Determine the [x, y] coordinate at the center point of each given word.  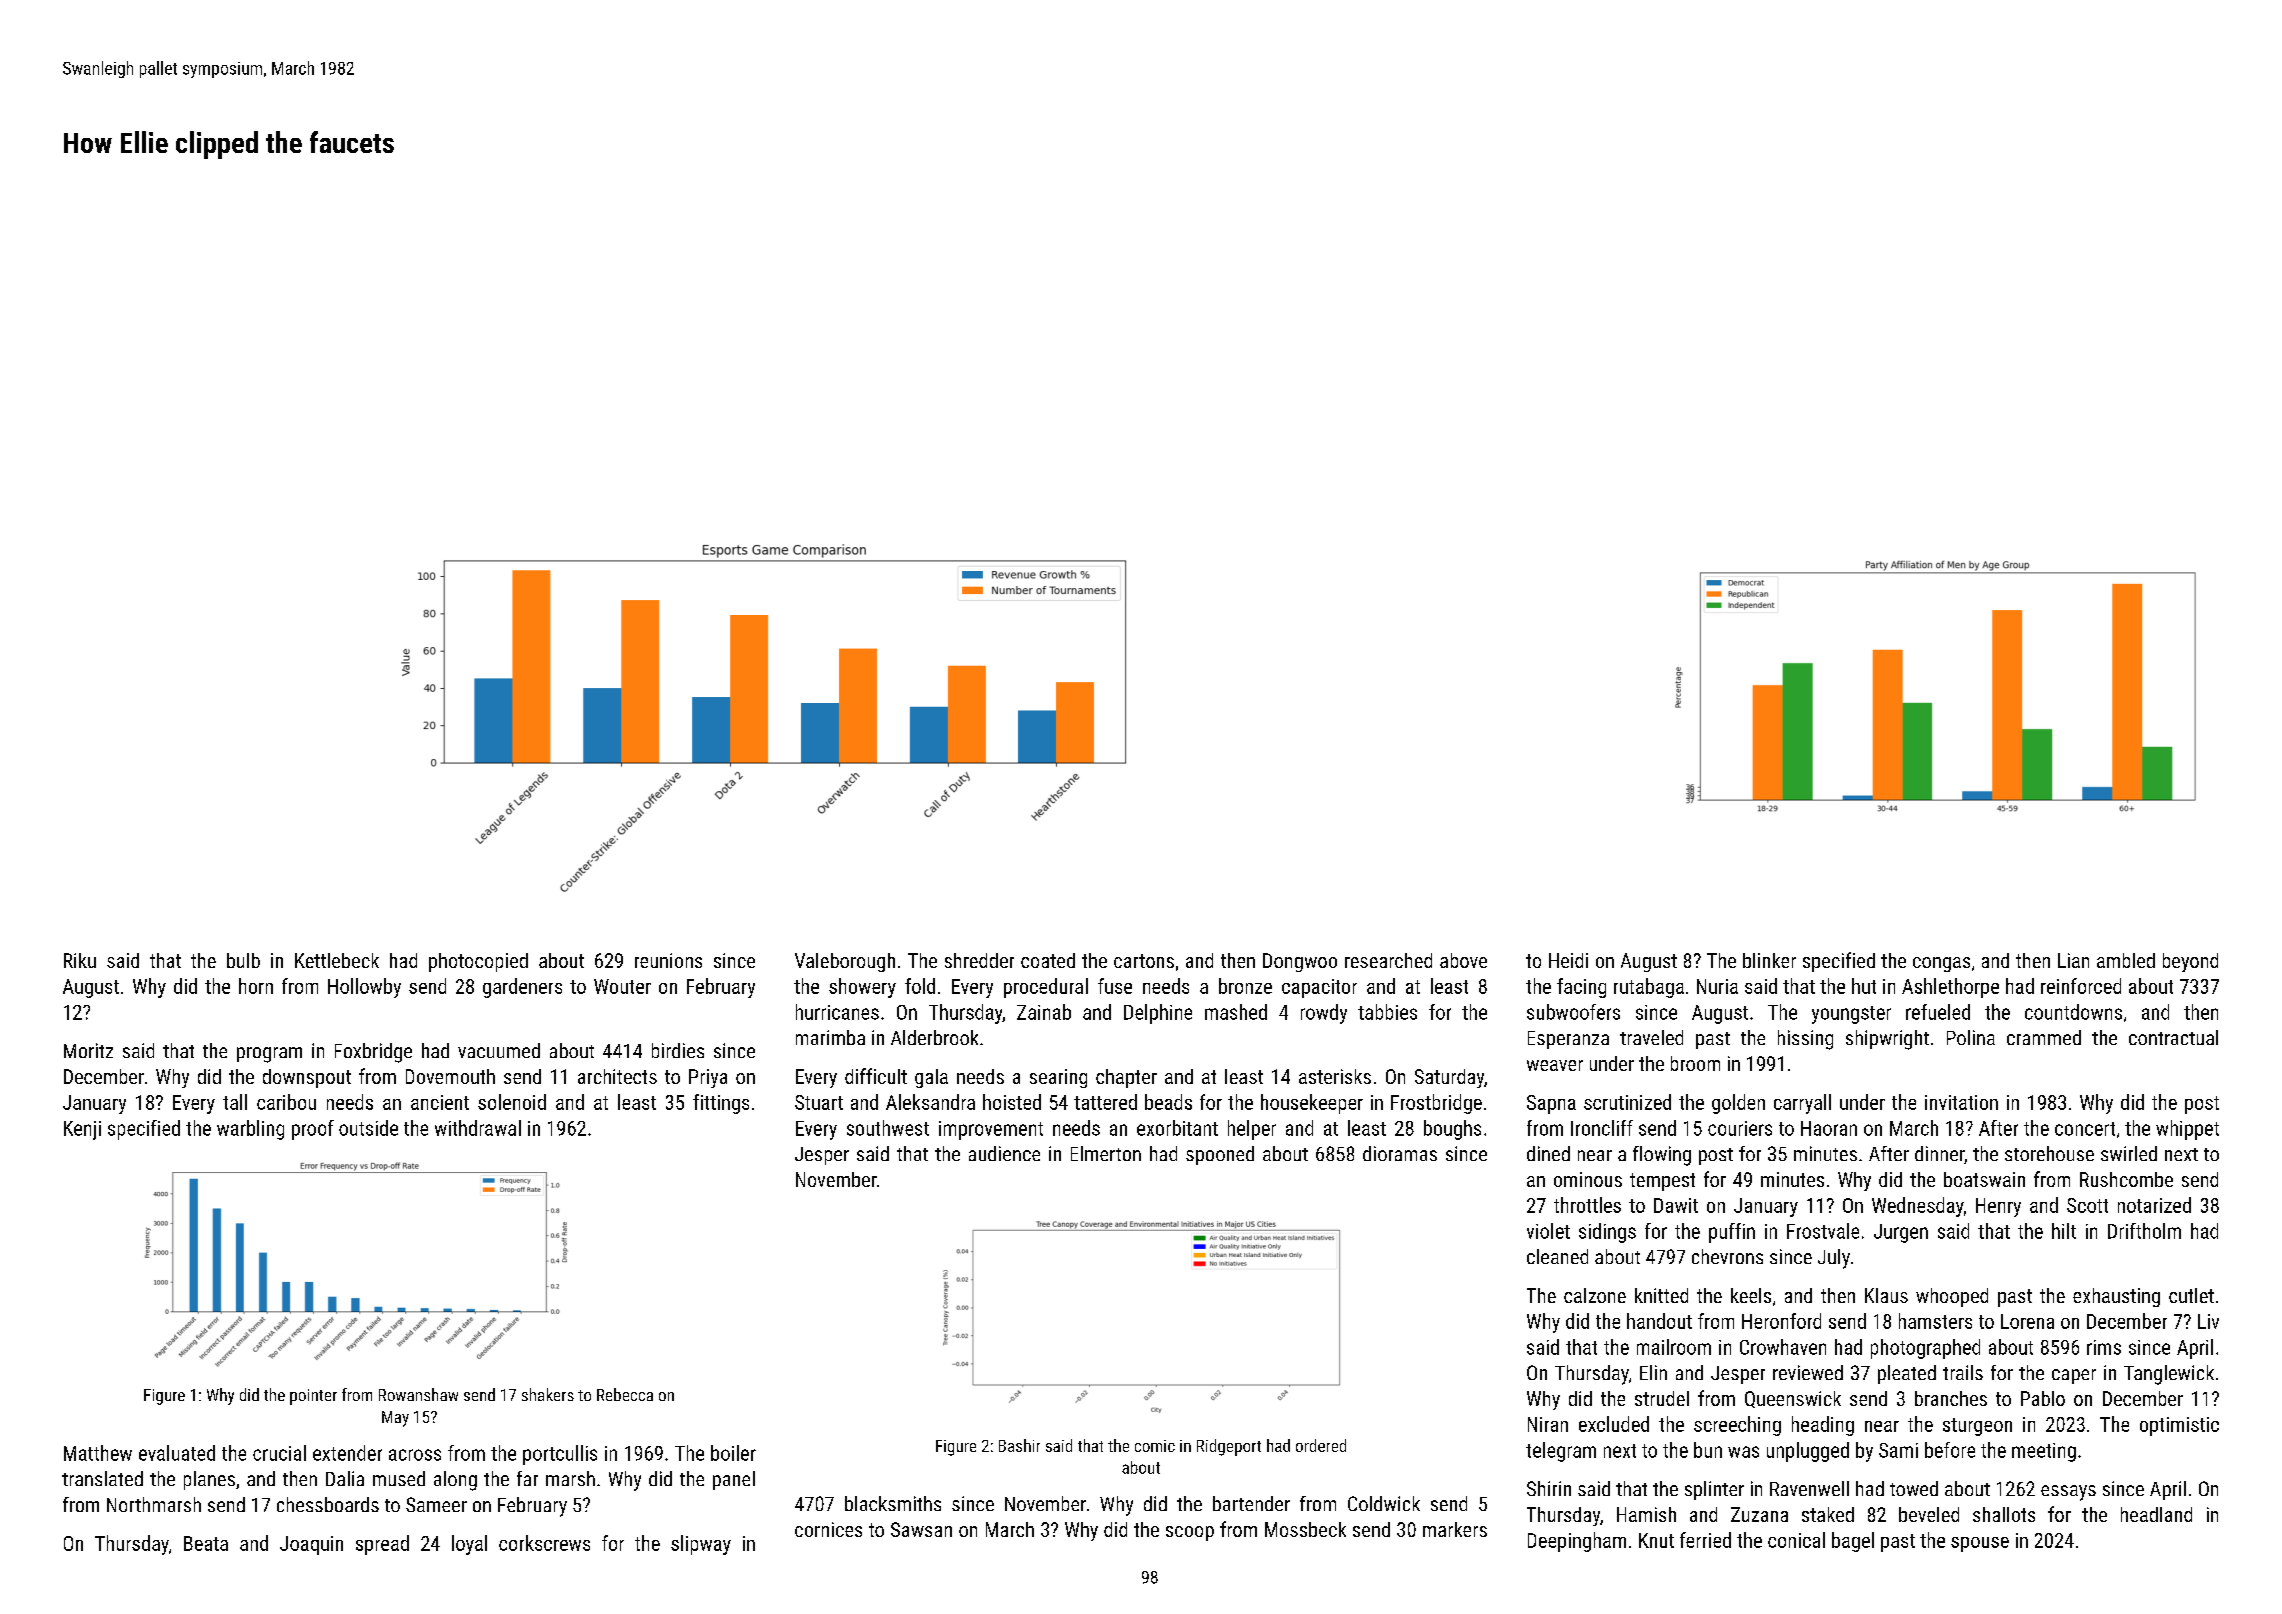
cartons [1144, 961]
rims [2104, 1347]
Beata [206, 1543]
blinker [1769, 960]
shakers [548, 1394]
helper [1252, 1130]
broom [1695, 1063]
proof [313, 1130]
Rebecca [625, 1394]
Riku [80, 960]
